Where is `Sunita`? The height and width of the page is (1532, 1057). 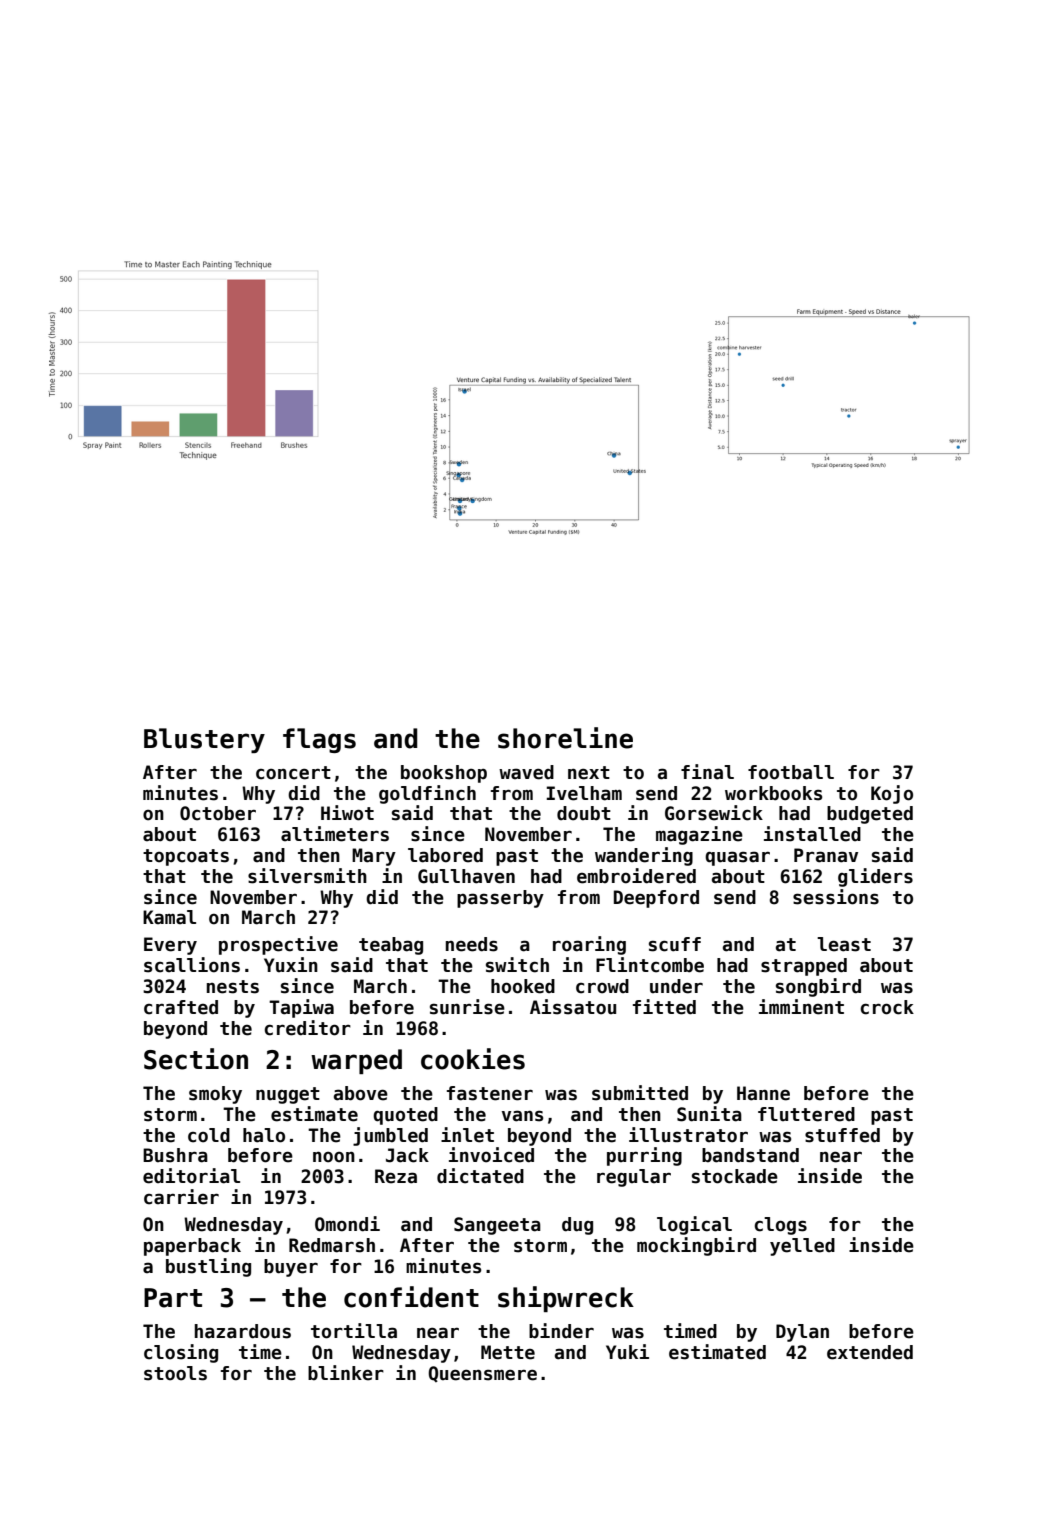
Sunita is located at coordinates (709, 1114).
